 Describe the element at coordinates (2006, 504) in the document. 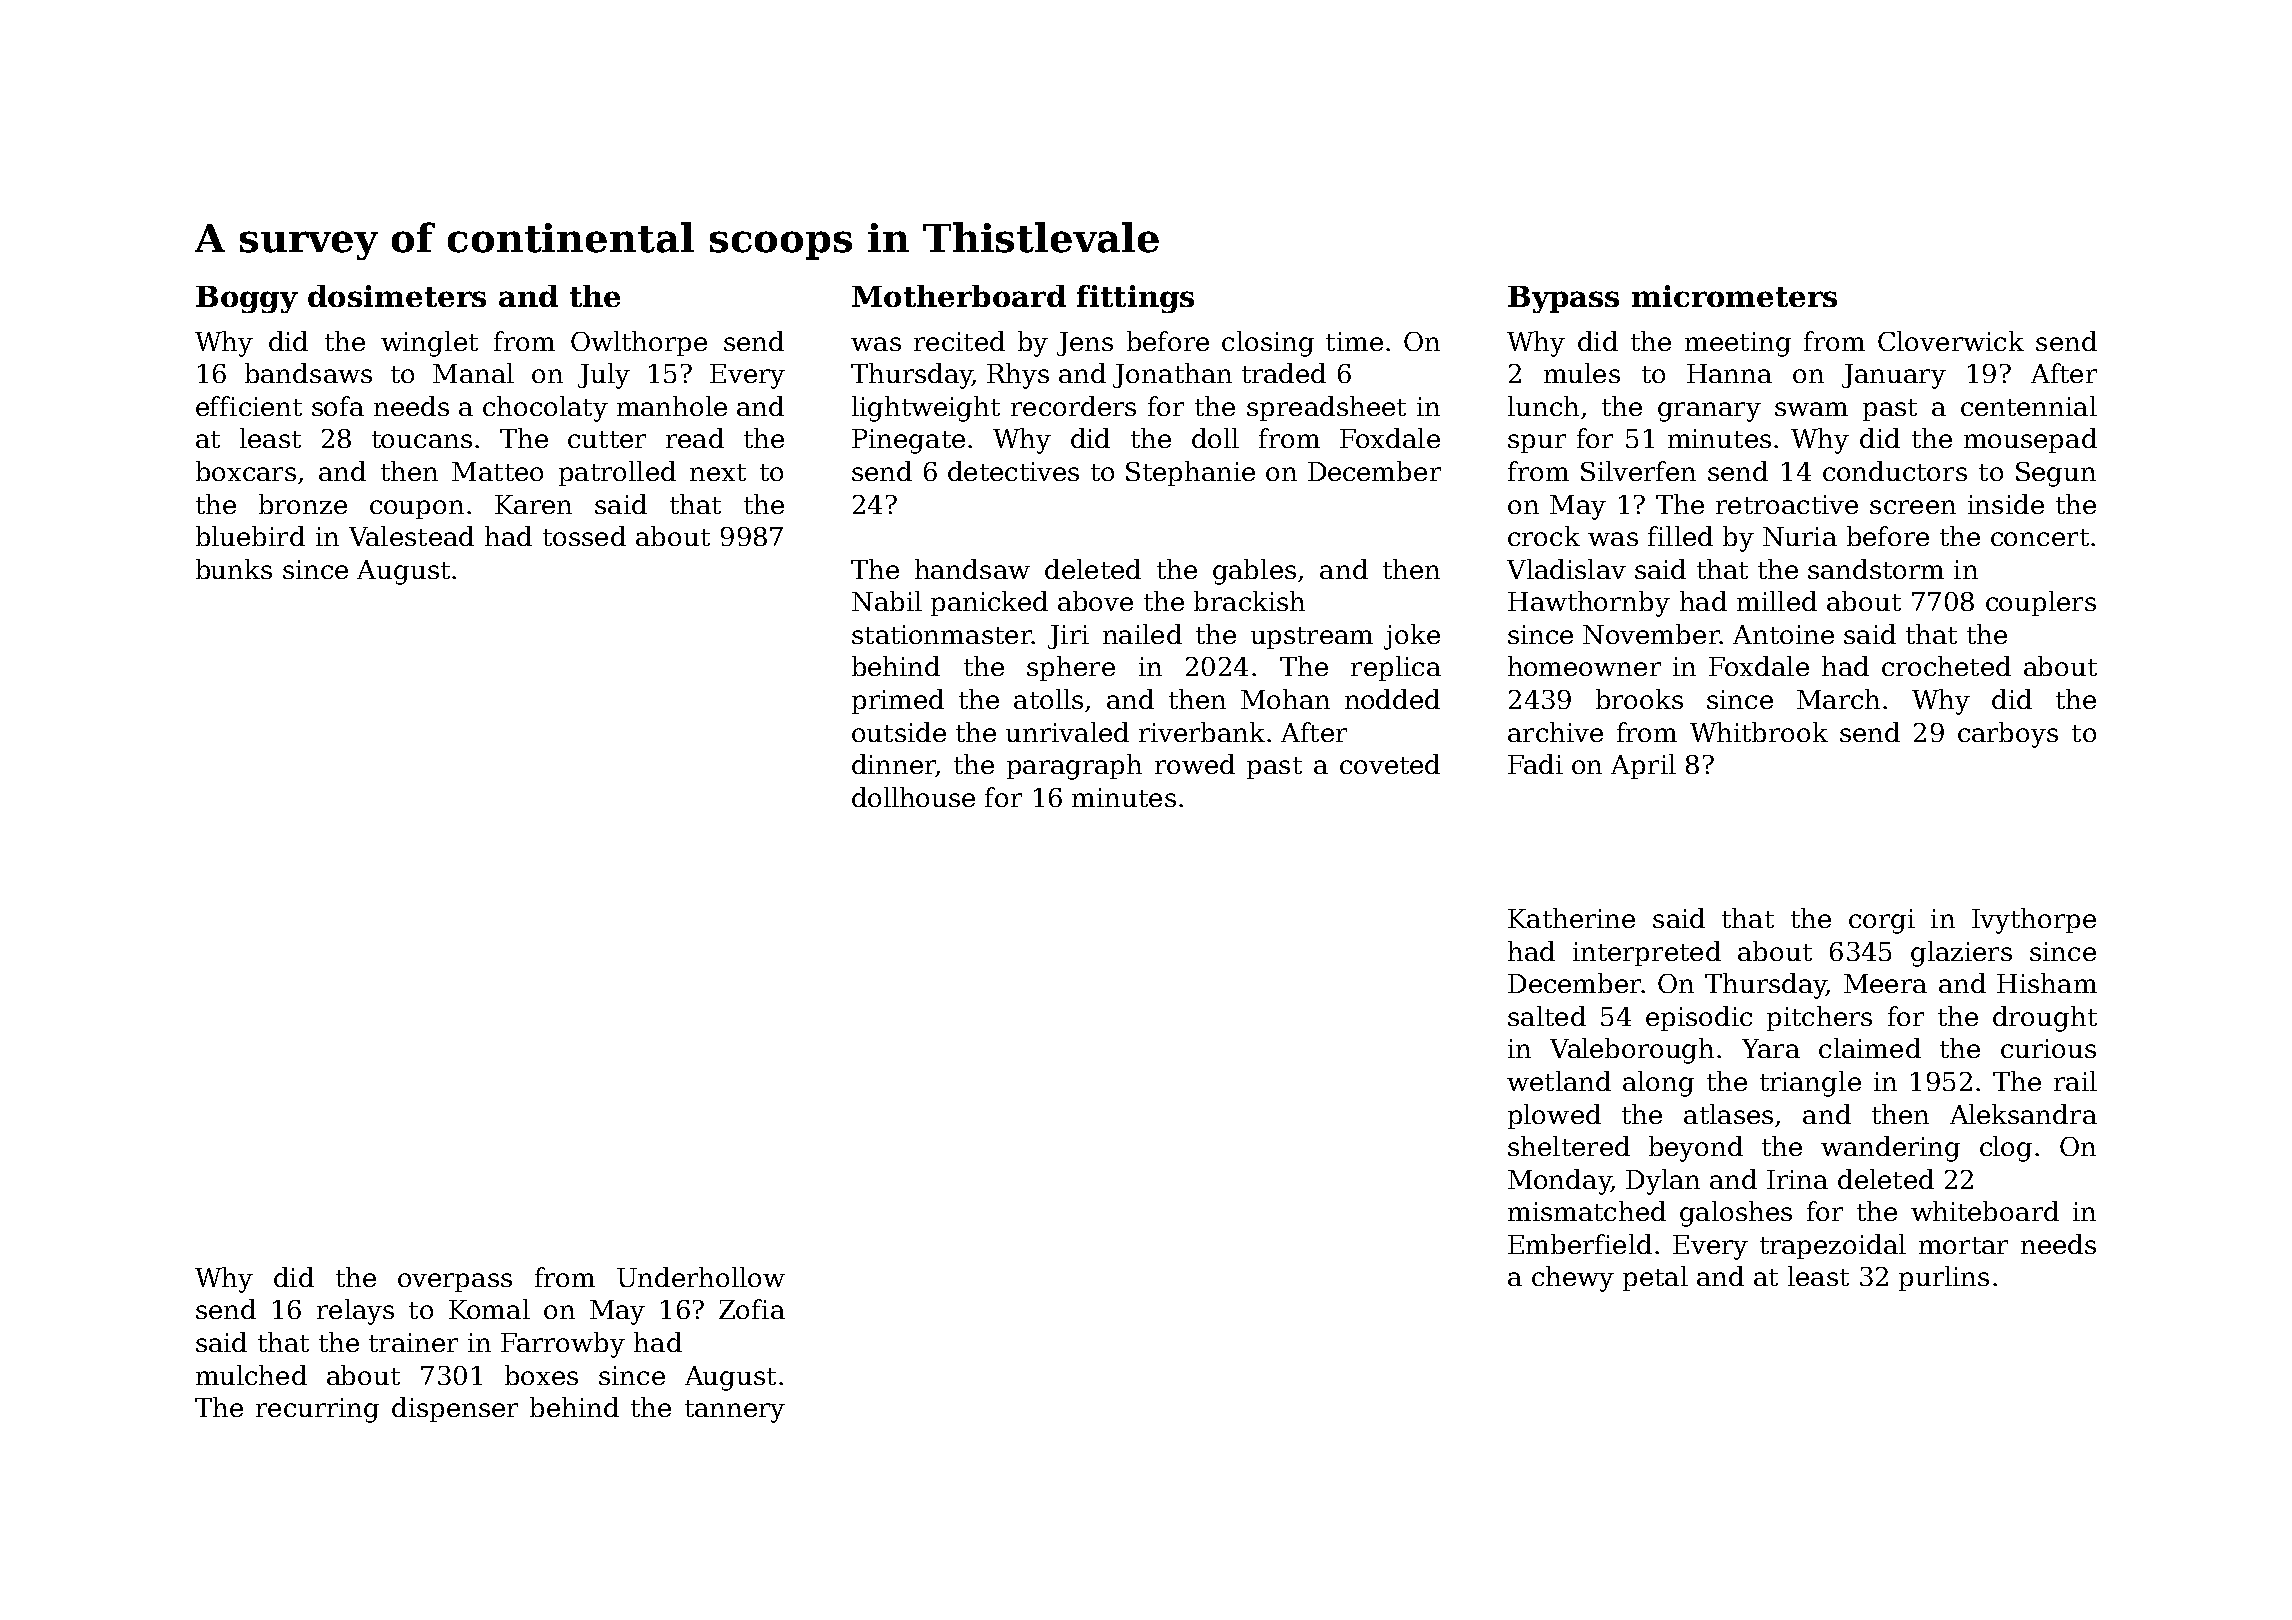

I see `inside` at that location.
